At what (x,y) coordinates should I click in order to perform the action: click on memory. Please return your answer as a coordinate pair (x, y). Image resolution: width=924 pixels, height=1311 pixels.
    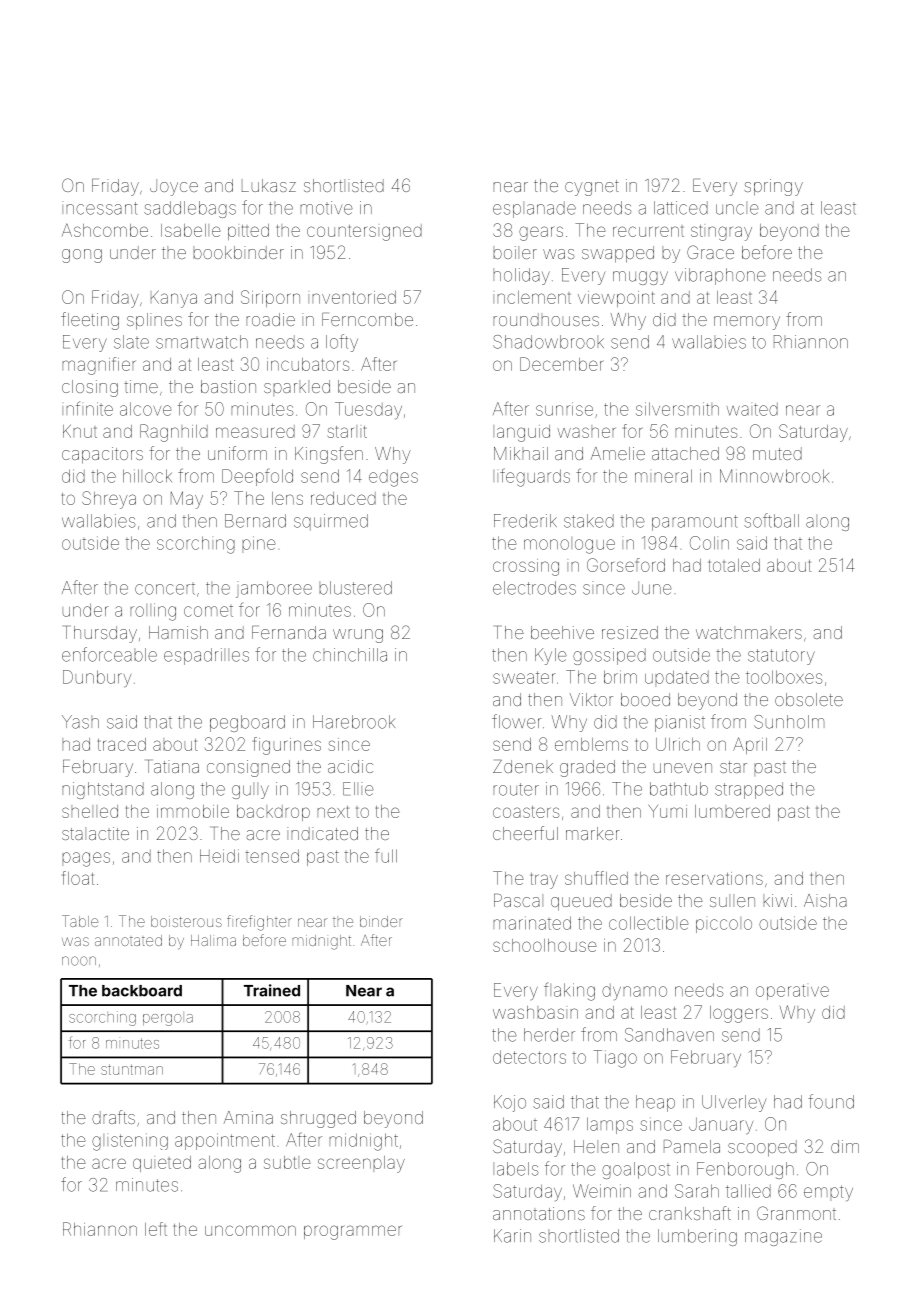
    Looking at the image, I should click on (747, 323).
